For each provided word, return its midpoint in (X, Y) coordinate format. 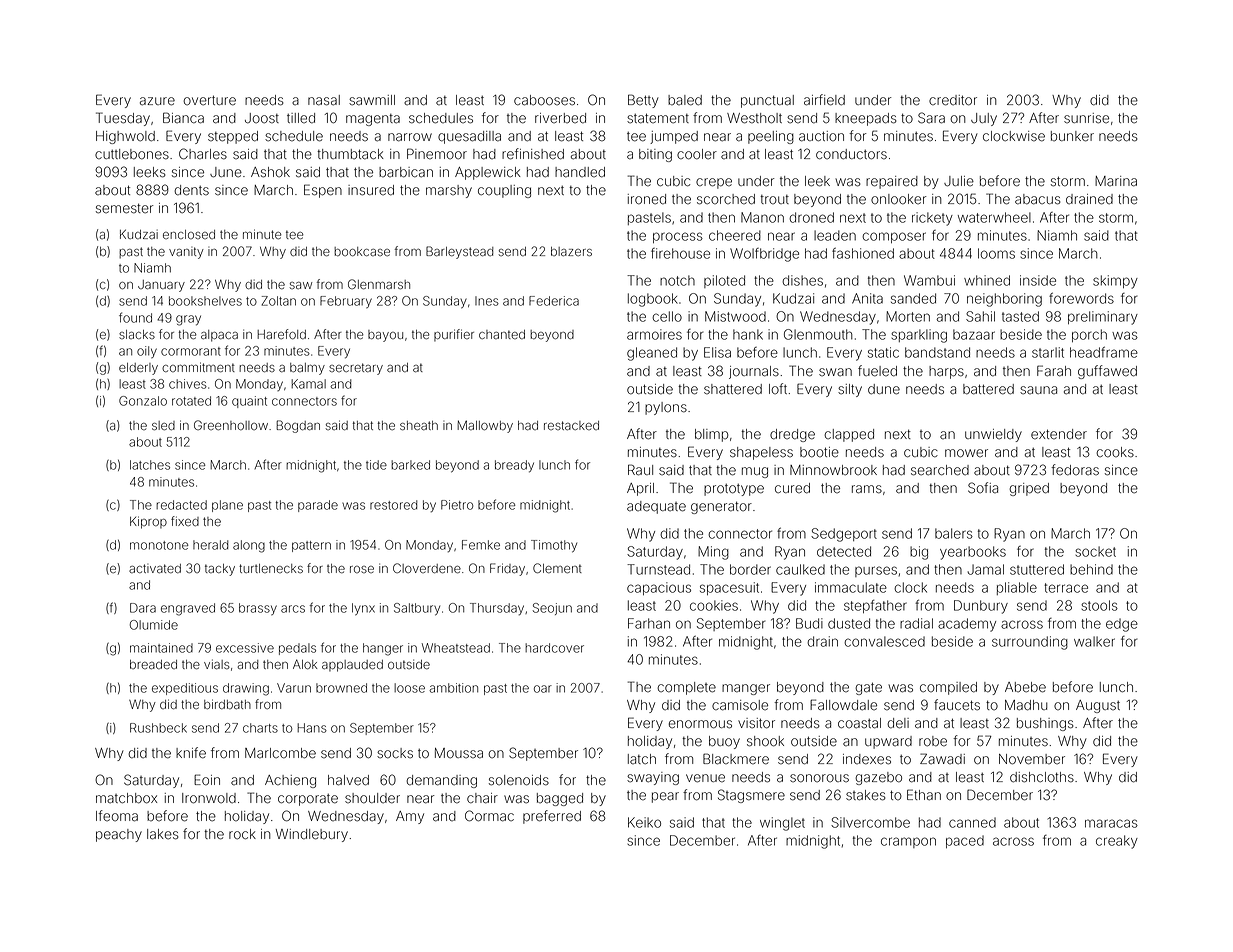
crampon (908, 842)
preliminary (1103, 318)
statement (658, 118)
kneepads (866, 119)
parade (318, 506)
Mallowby (485, 426)
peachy (119, 835)
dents (191, 190)
